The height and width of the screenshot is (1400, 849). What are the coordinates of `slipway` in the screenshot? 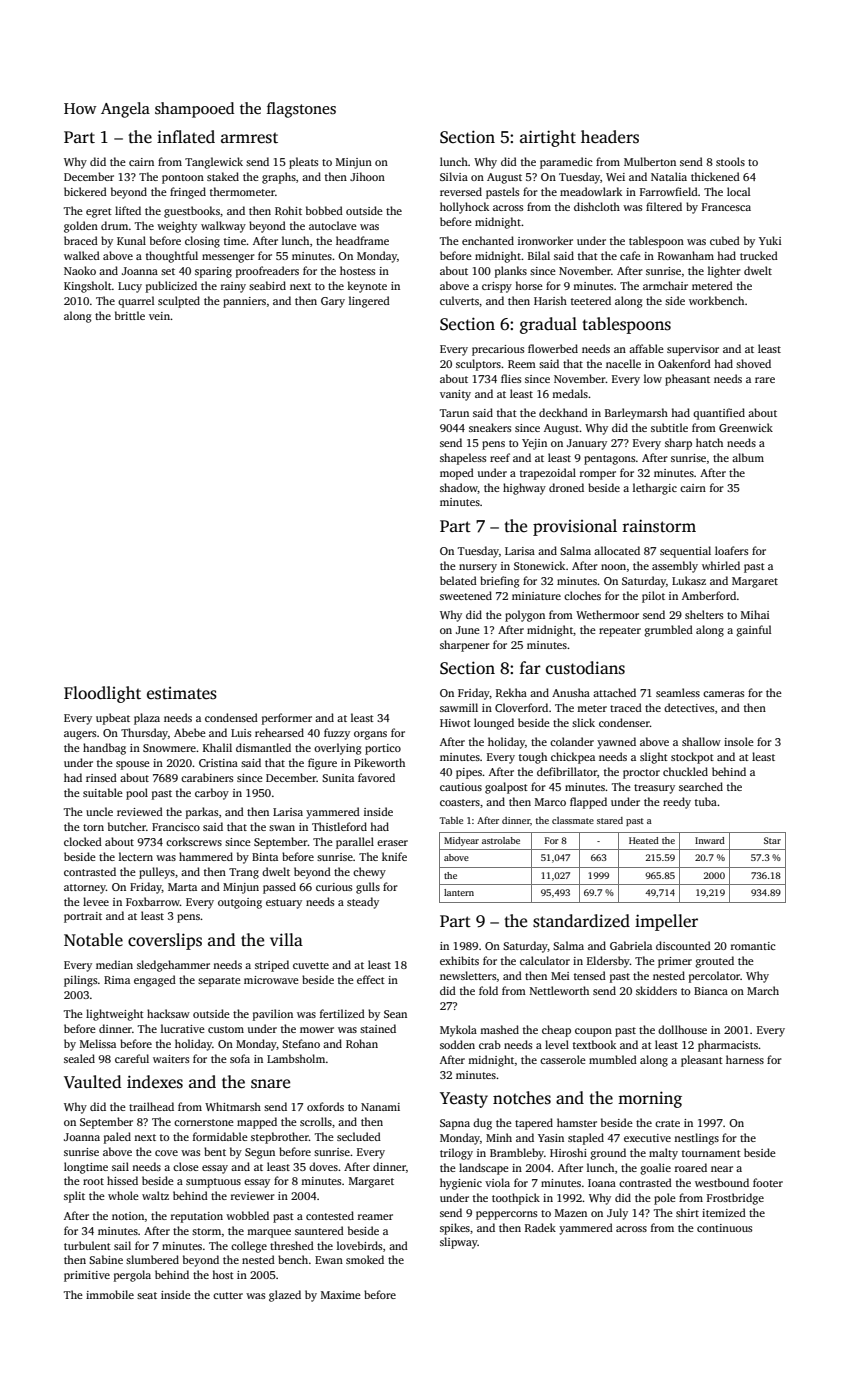 It's located at (459, 1243).
